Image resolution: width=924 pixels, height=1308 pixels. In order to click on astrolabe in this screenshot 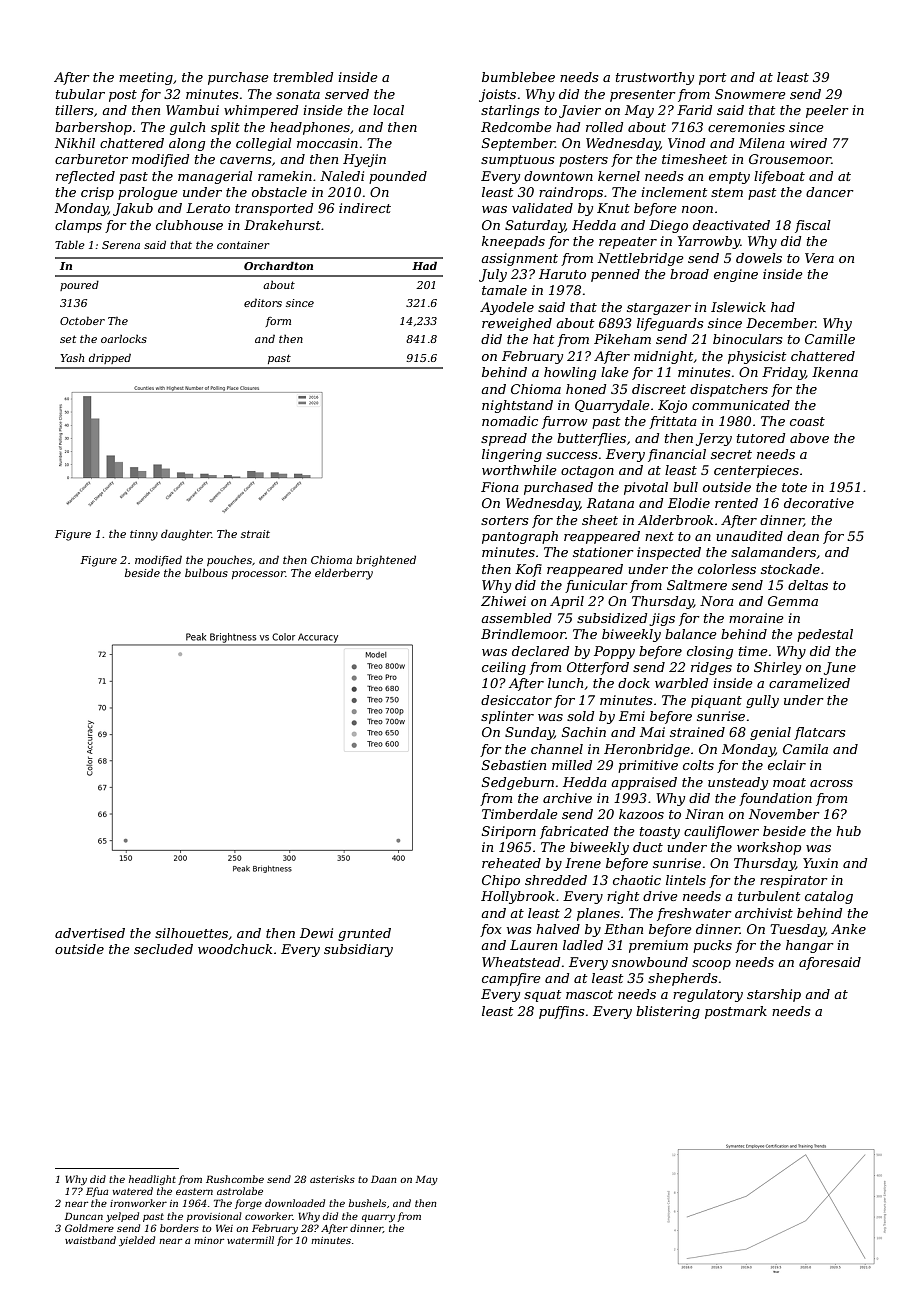, I will do `click(240, 1191)`.
